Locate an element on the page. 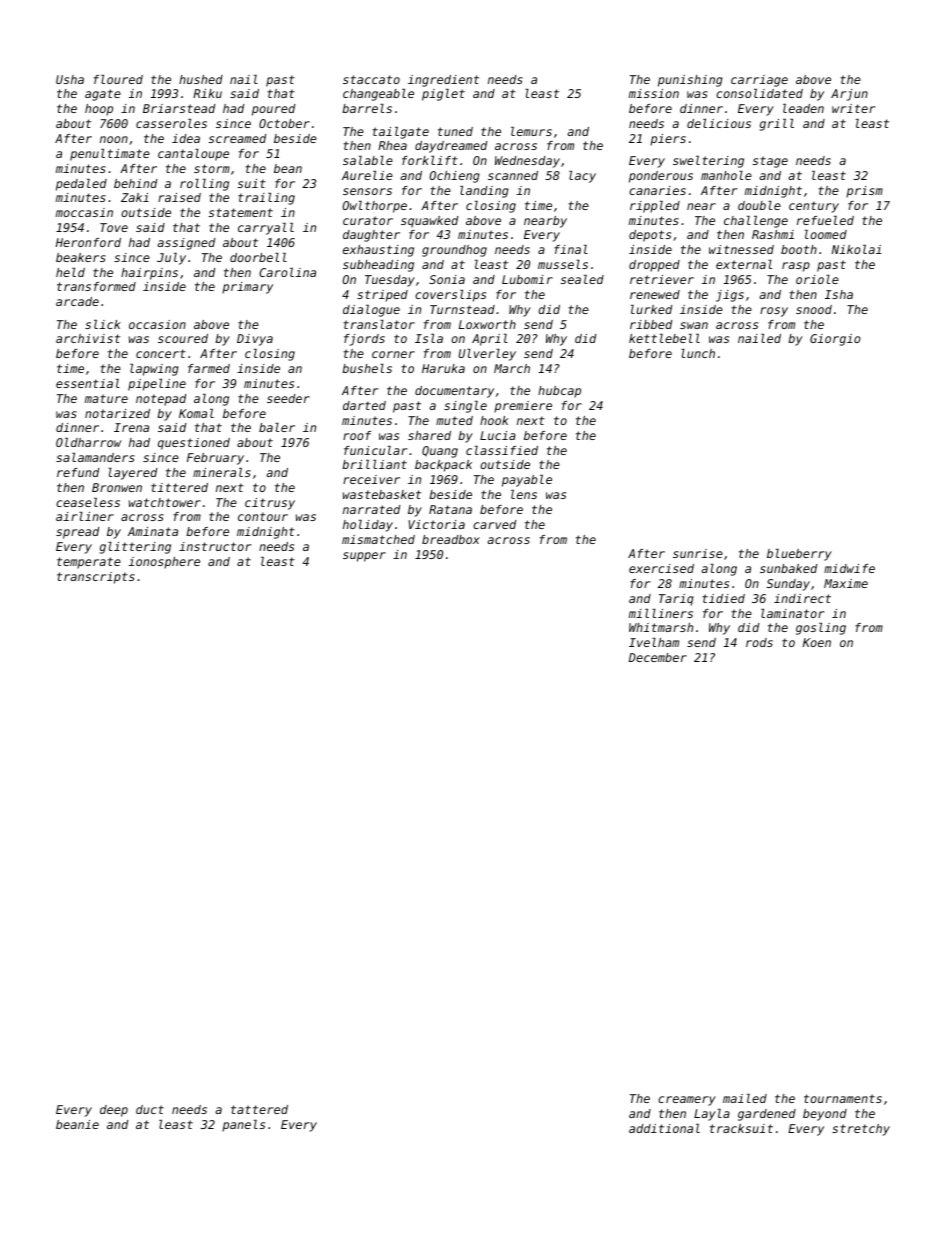 The height and width of the page is (1233, 952). December is located at coordinates (658, 657).
